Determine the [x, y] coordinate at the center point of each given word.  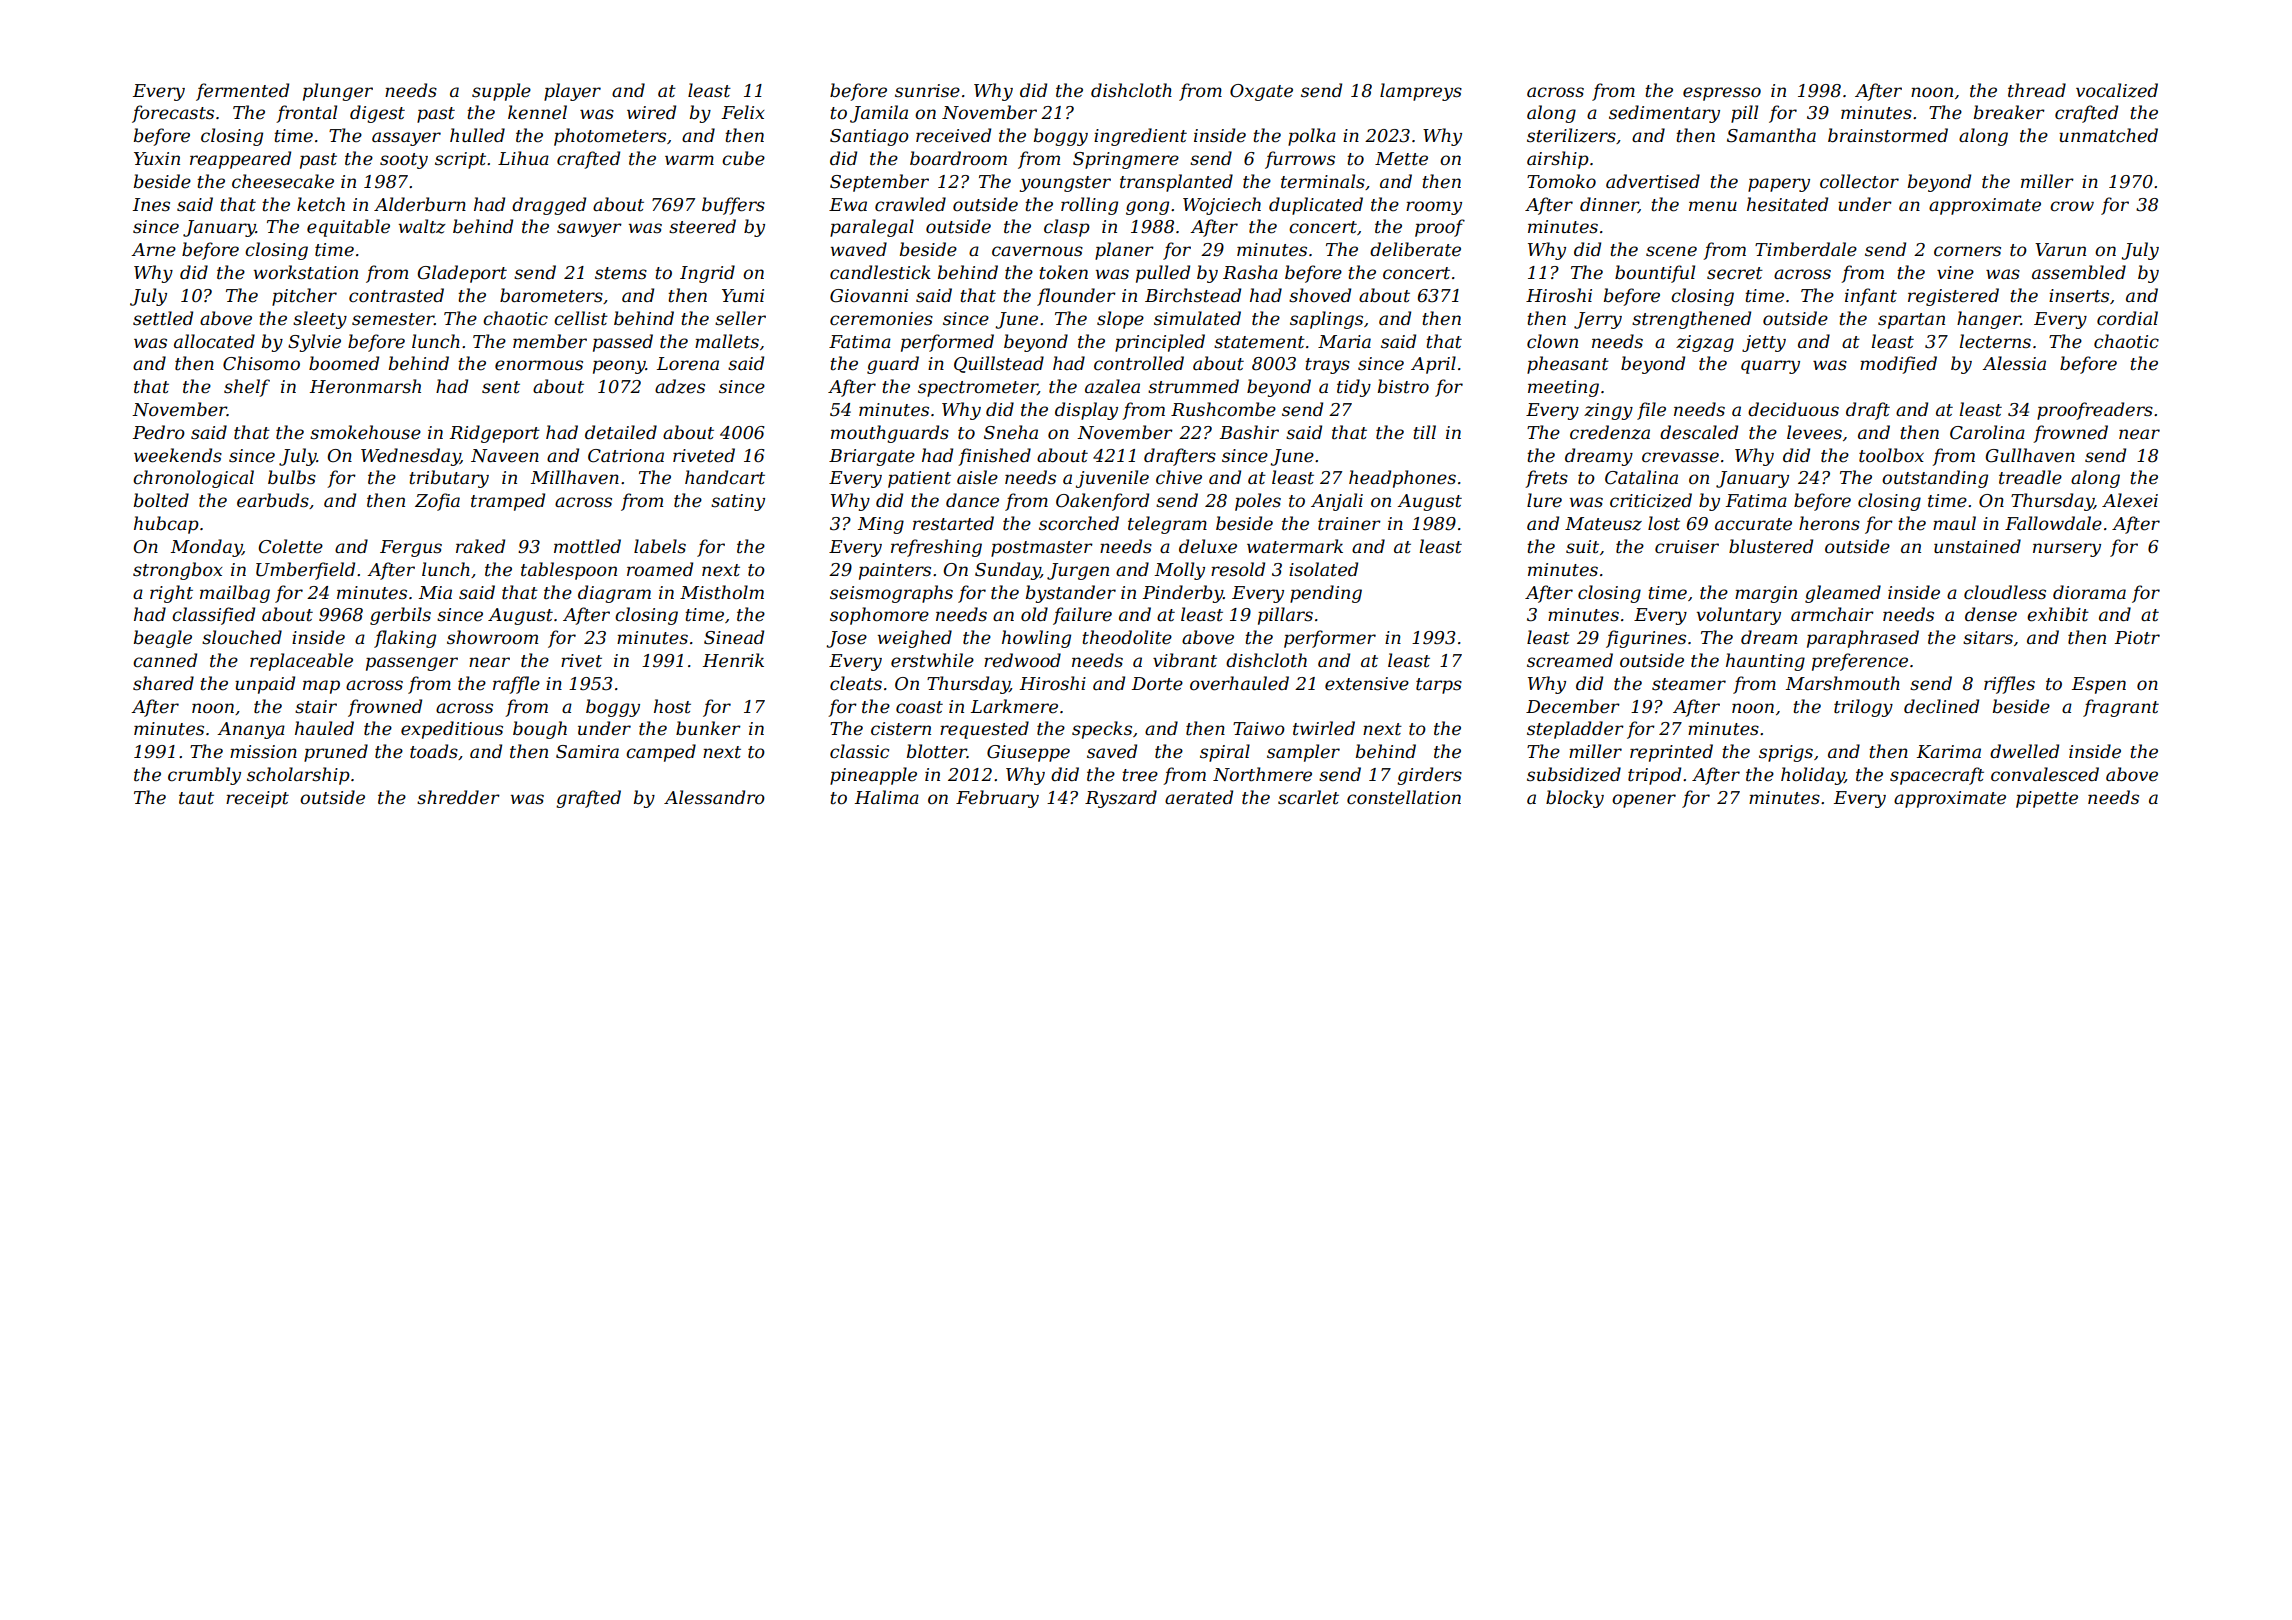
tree [1140, 775]
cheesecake [283, 181]
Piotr [2137, 638]
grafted [588, 799]
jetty [1764, 343]
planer [1124, 251]
